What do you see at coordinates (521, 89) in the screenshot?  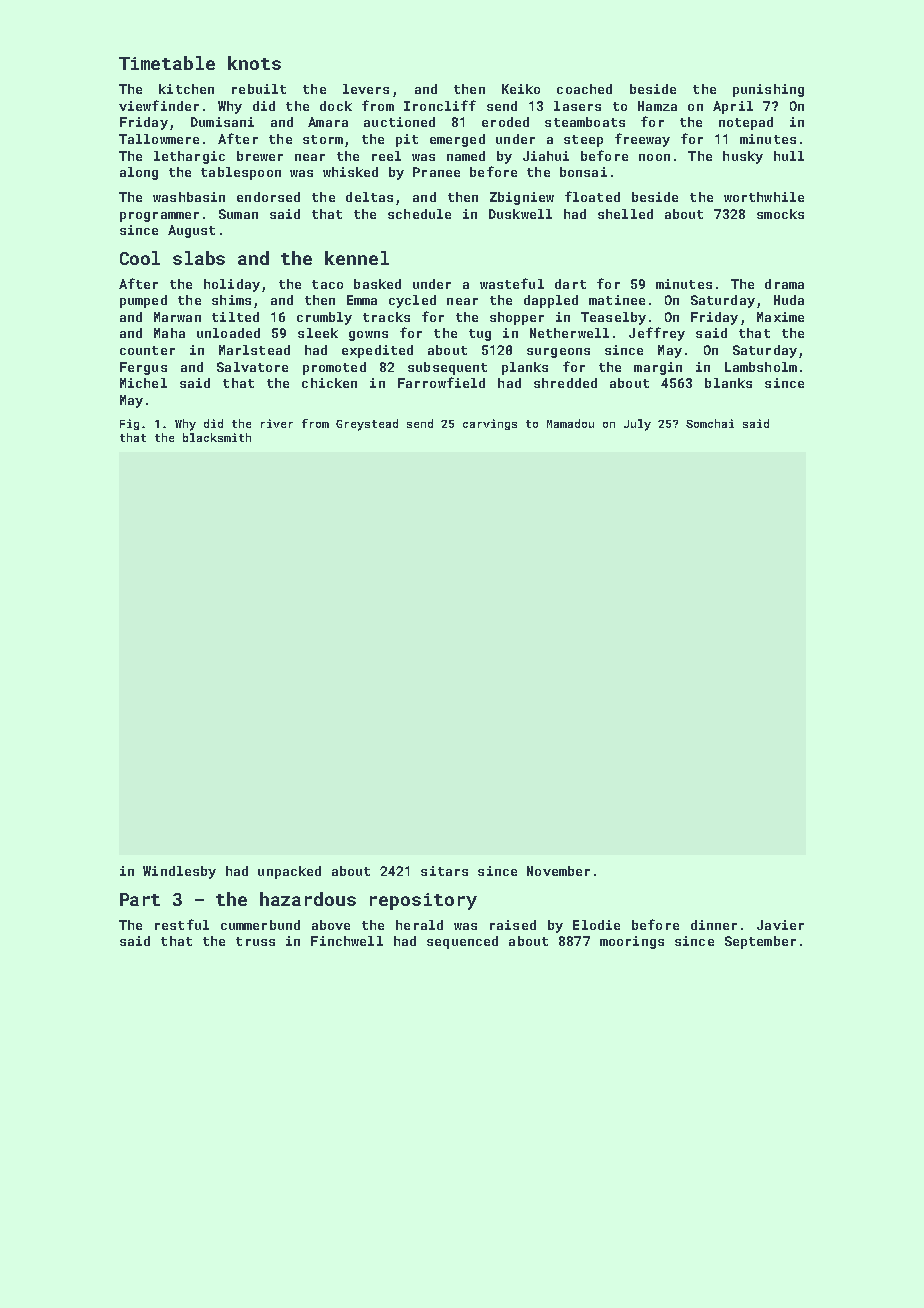 I see `Keiko` at bounding box center [521, 89].
